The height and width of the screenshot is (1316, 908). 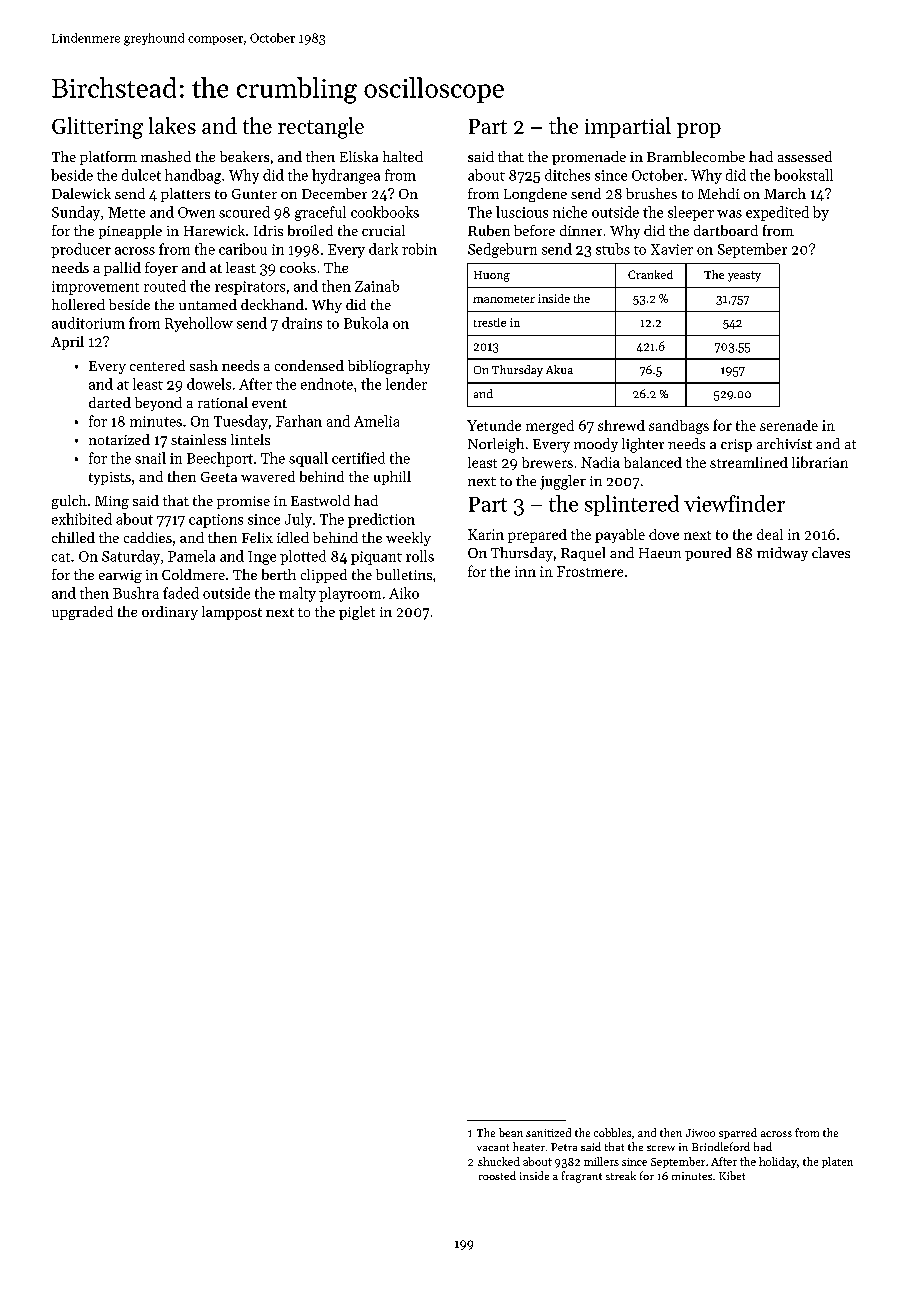 What do you see at coordinates (831, 552) in the screenshot?
I see `claves` at bounding box center [831, 552].
